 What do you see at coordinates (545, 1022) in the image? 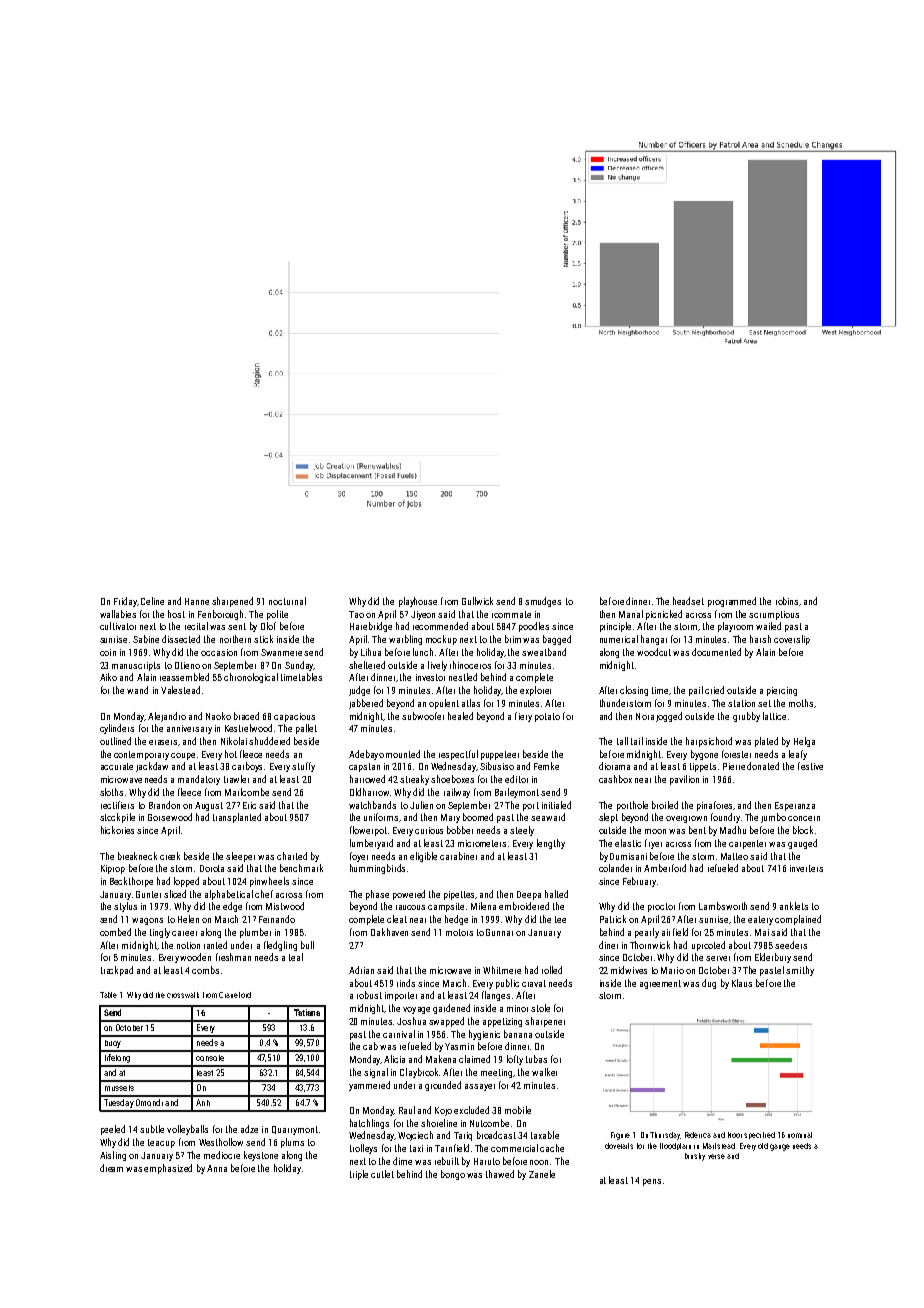
I see `sharpener` at bounding box center [545, 1022].
